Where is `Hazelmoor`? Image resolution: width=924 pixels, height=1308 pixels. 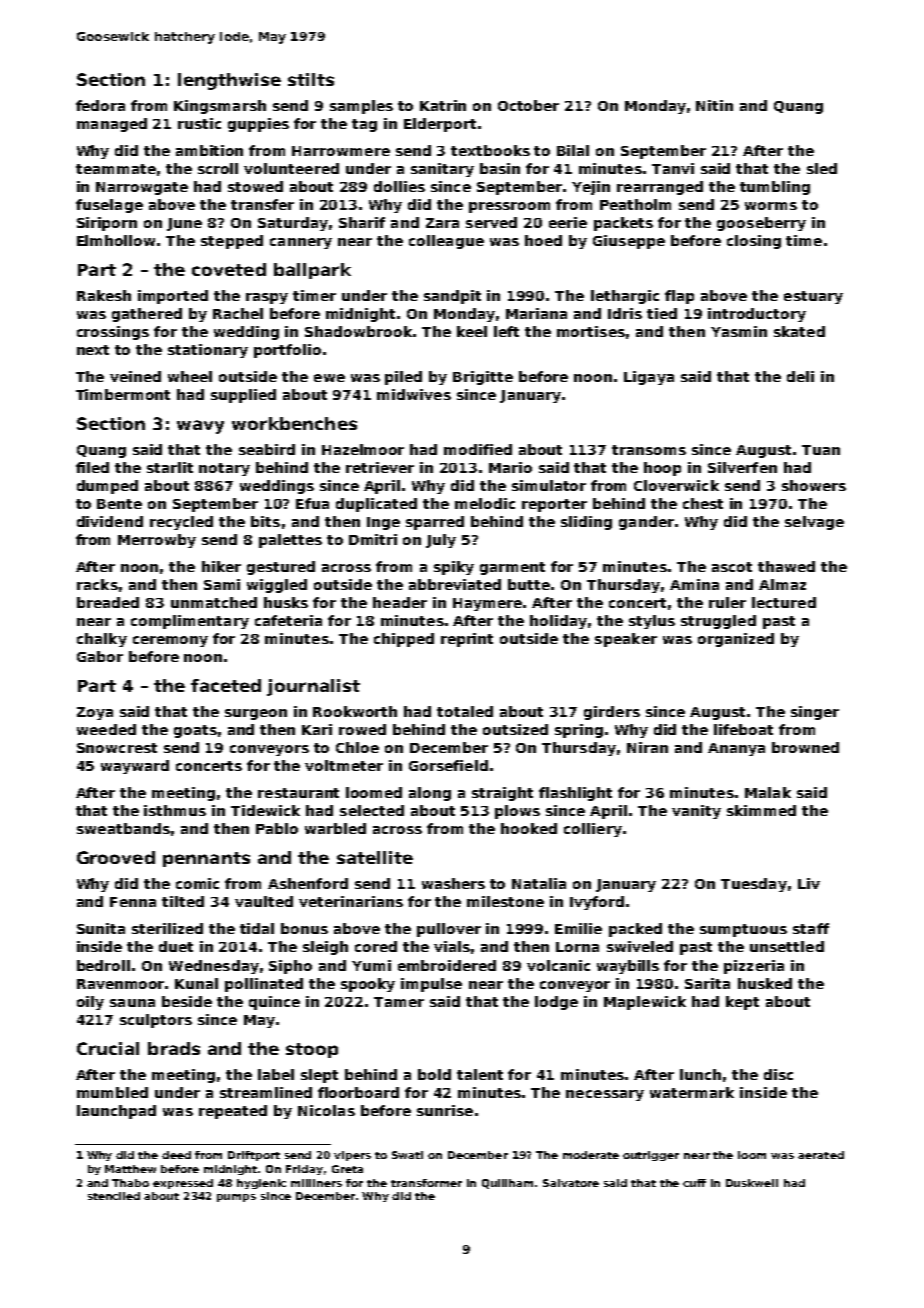 Hazelmoor is located at coordinates (363, 449).
